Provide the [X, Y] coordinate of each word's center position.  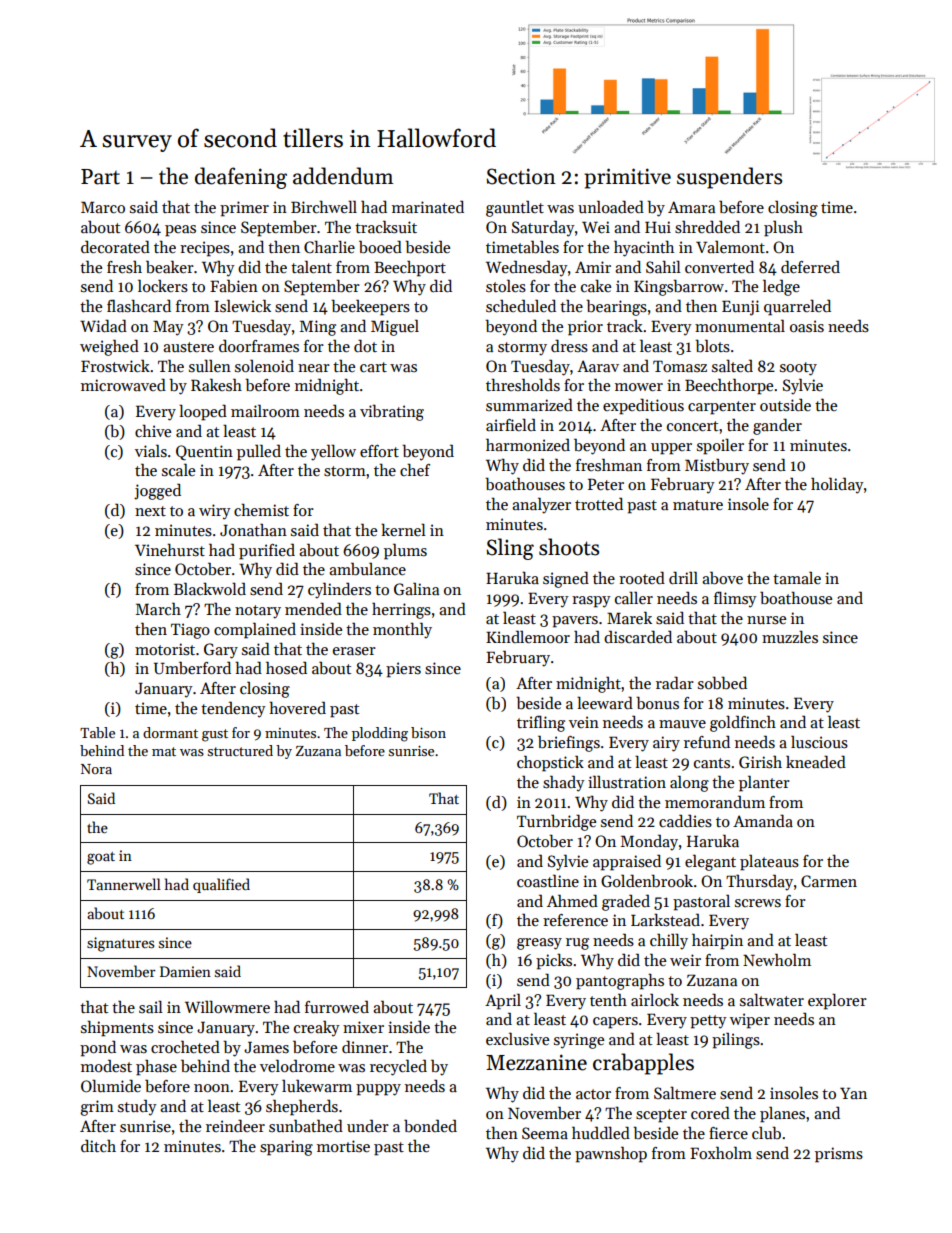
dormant [170, 732]
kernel [403, 529]
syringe [579, 1041]
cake [596, 285]
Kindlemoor [528, 636]
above [722, 578]
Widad [103, 325]
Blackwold [210, 588]
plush [783, 228]
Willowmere [227, 1006]
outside [785, 405]
